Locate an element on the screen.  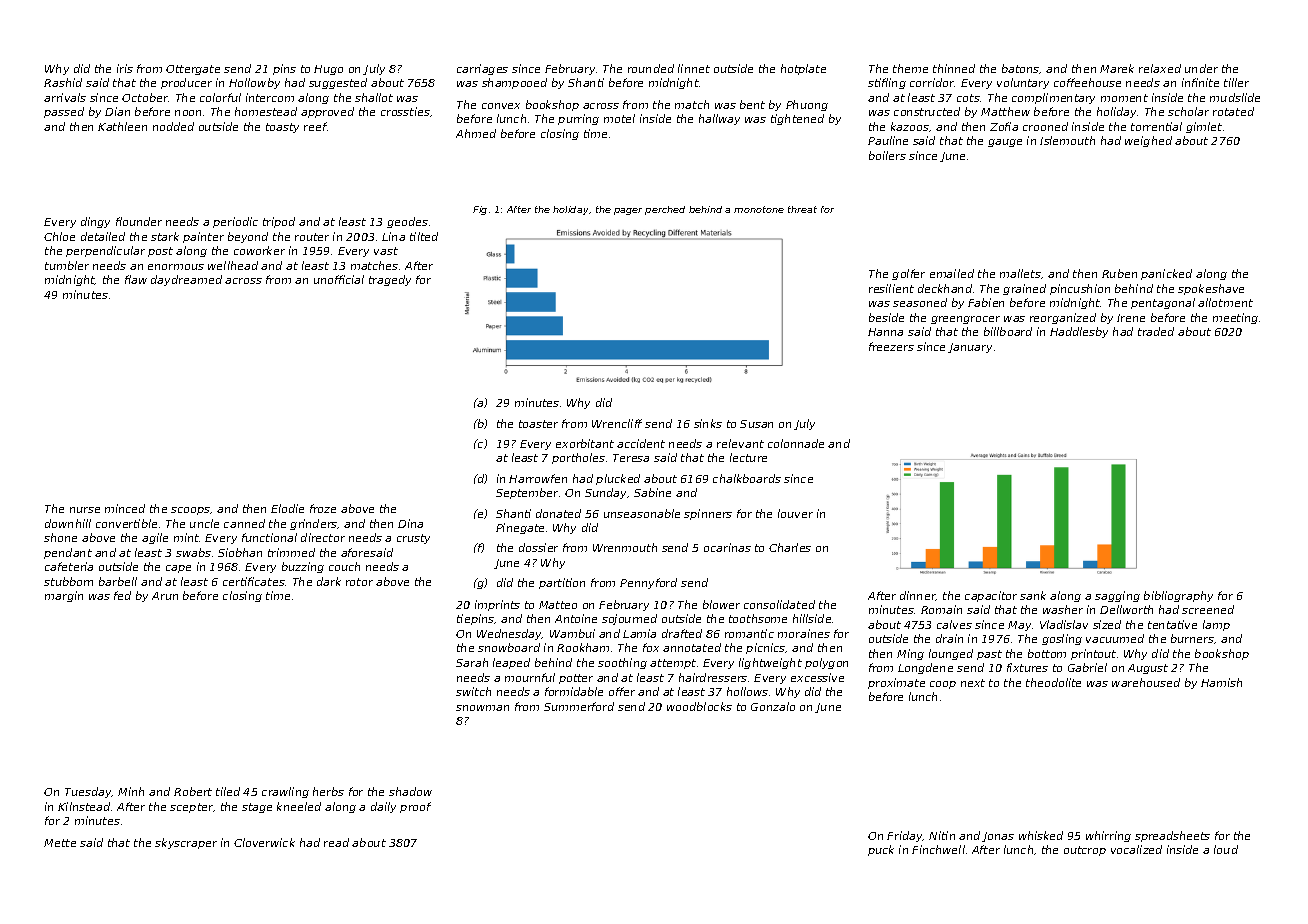
Ahmed is located at coordinates (476, 133).
